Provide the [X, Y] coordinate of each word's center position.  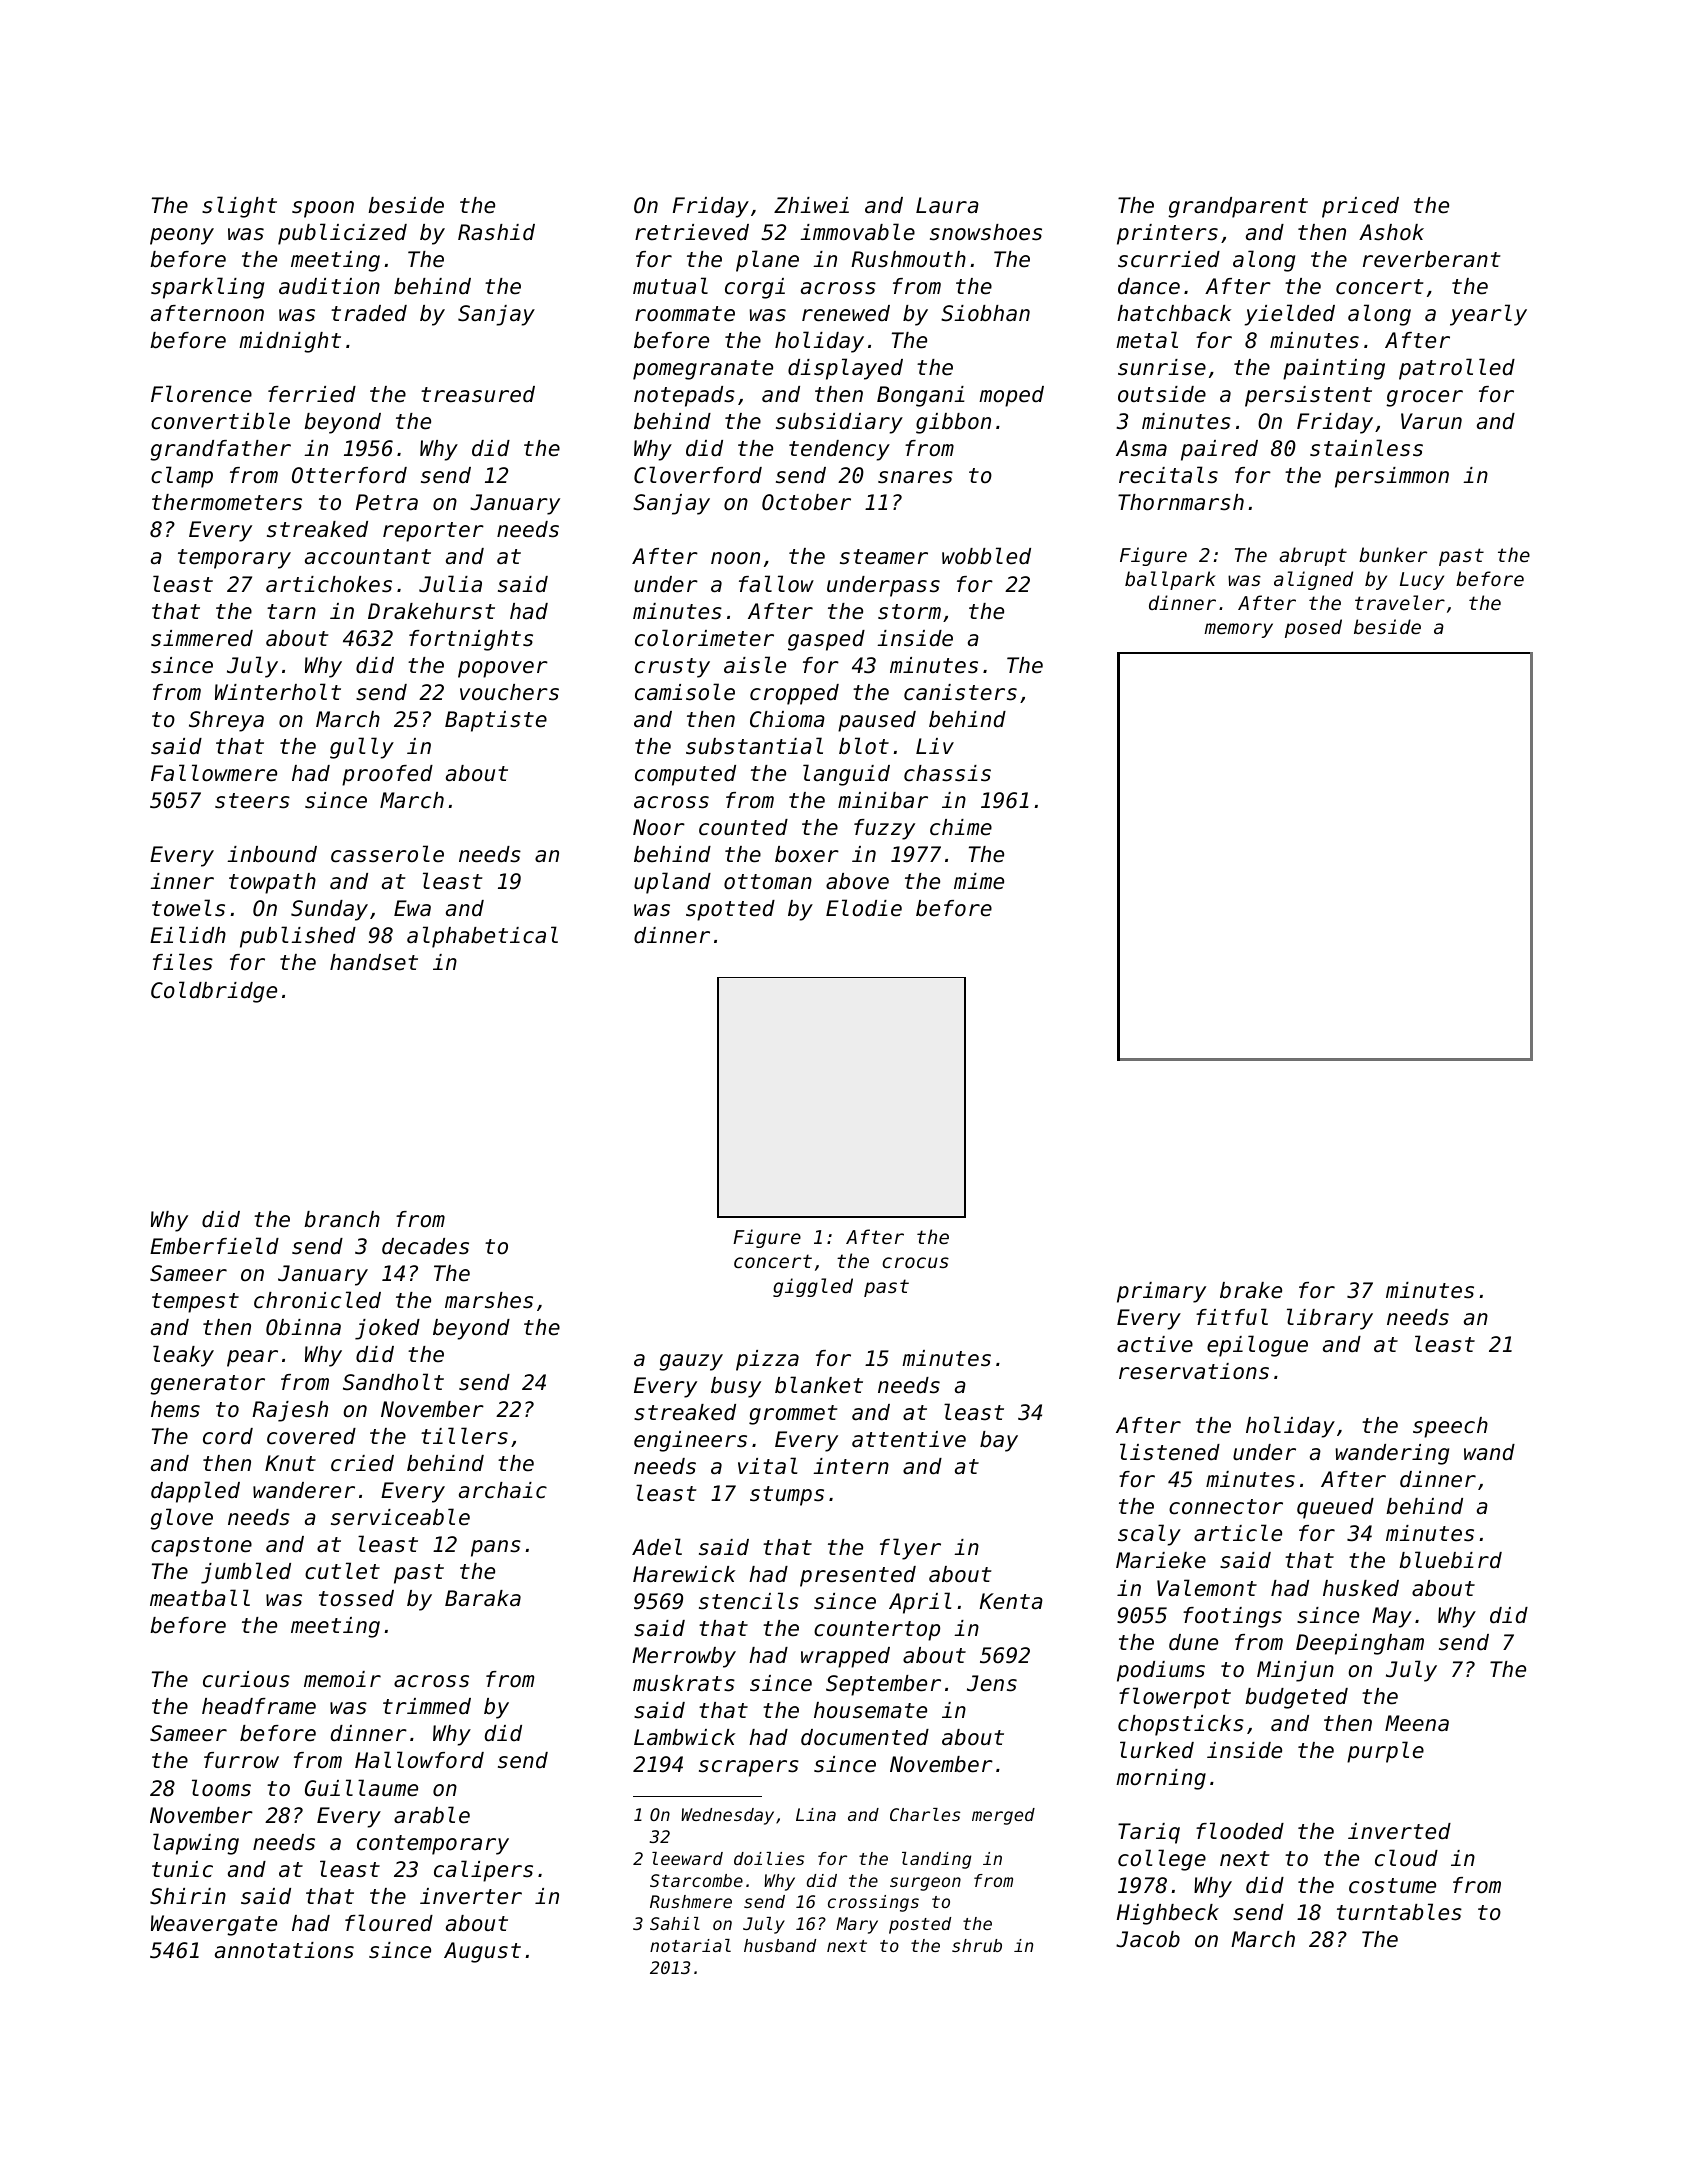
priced [1360, 207]
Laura [947, 205]
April [920, 1603]
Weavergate [214, 1925]
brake [1251, 1290]
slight [239, 207]
